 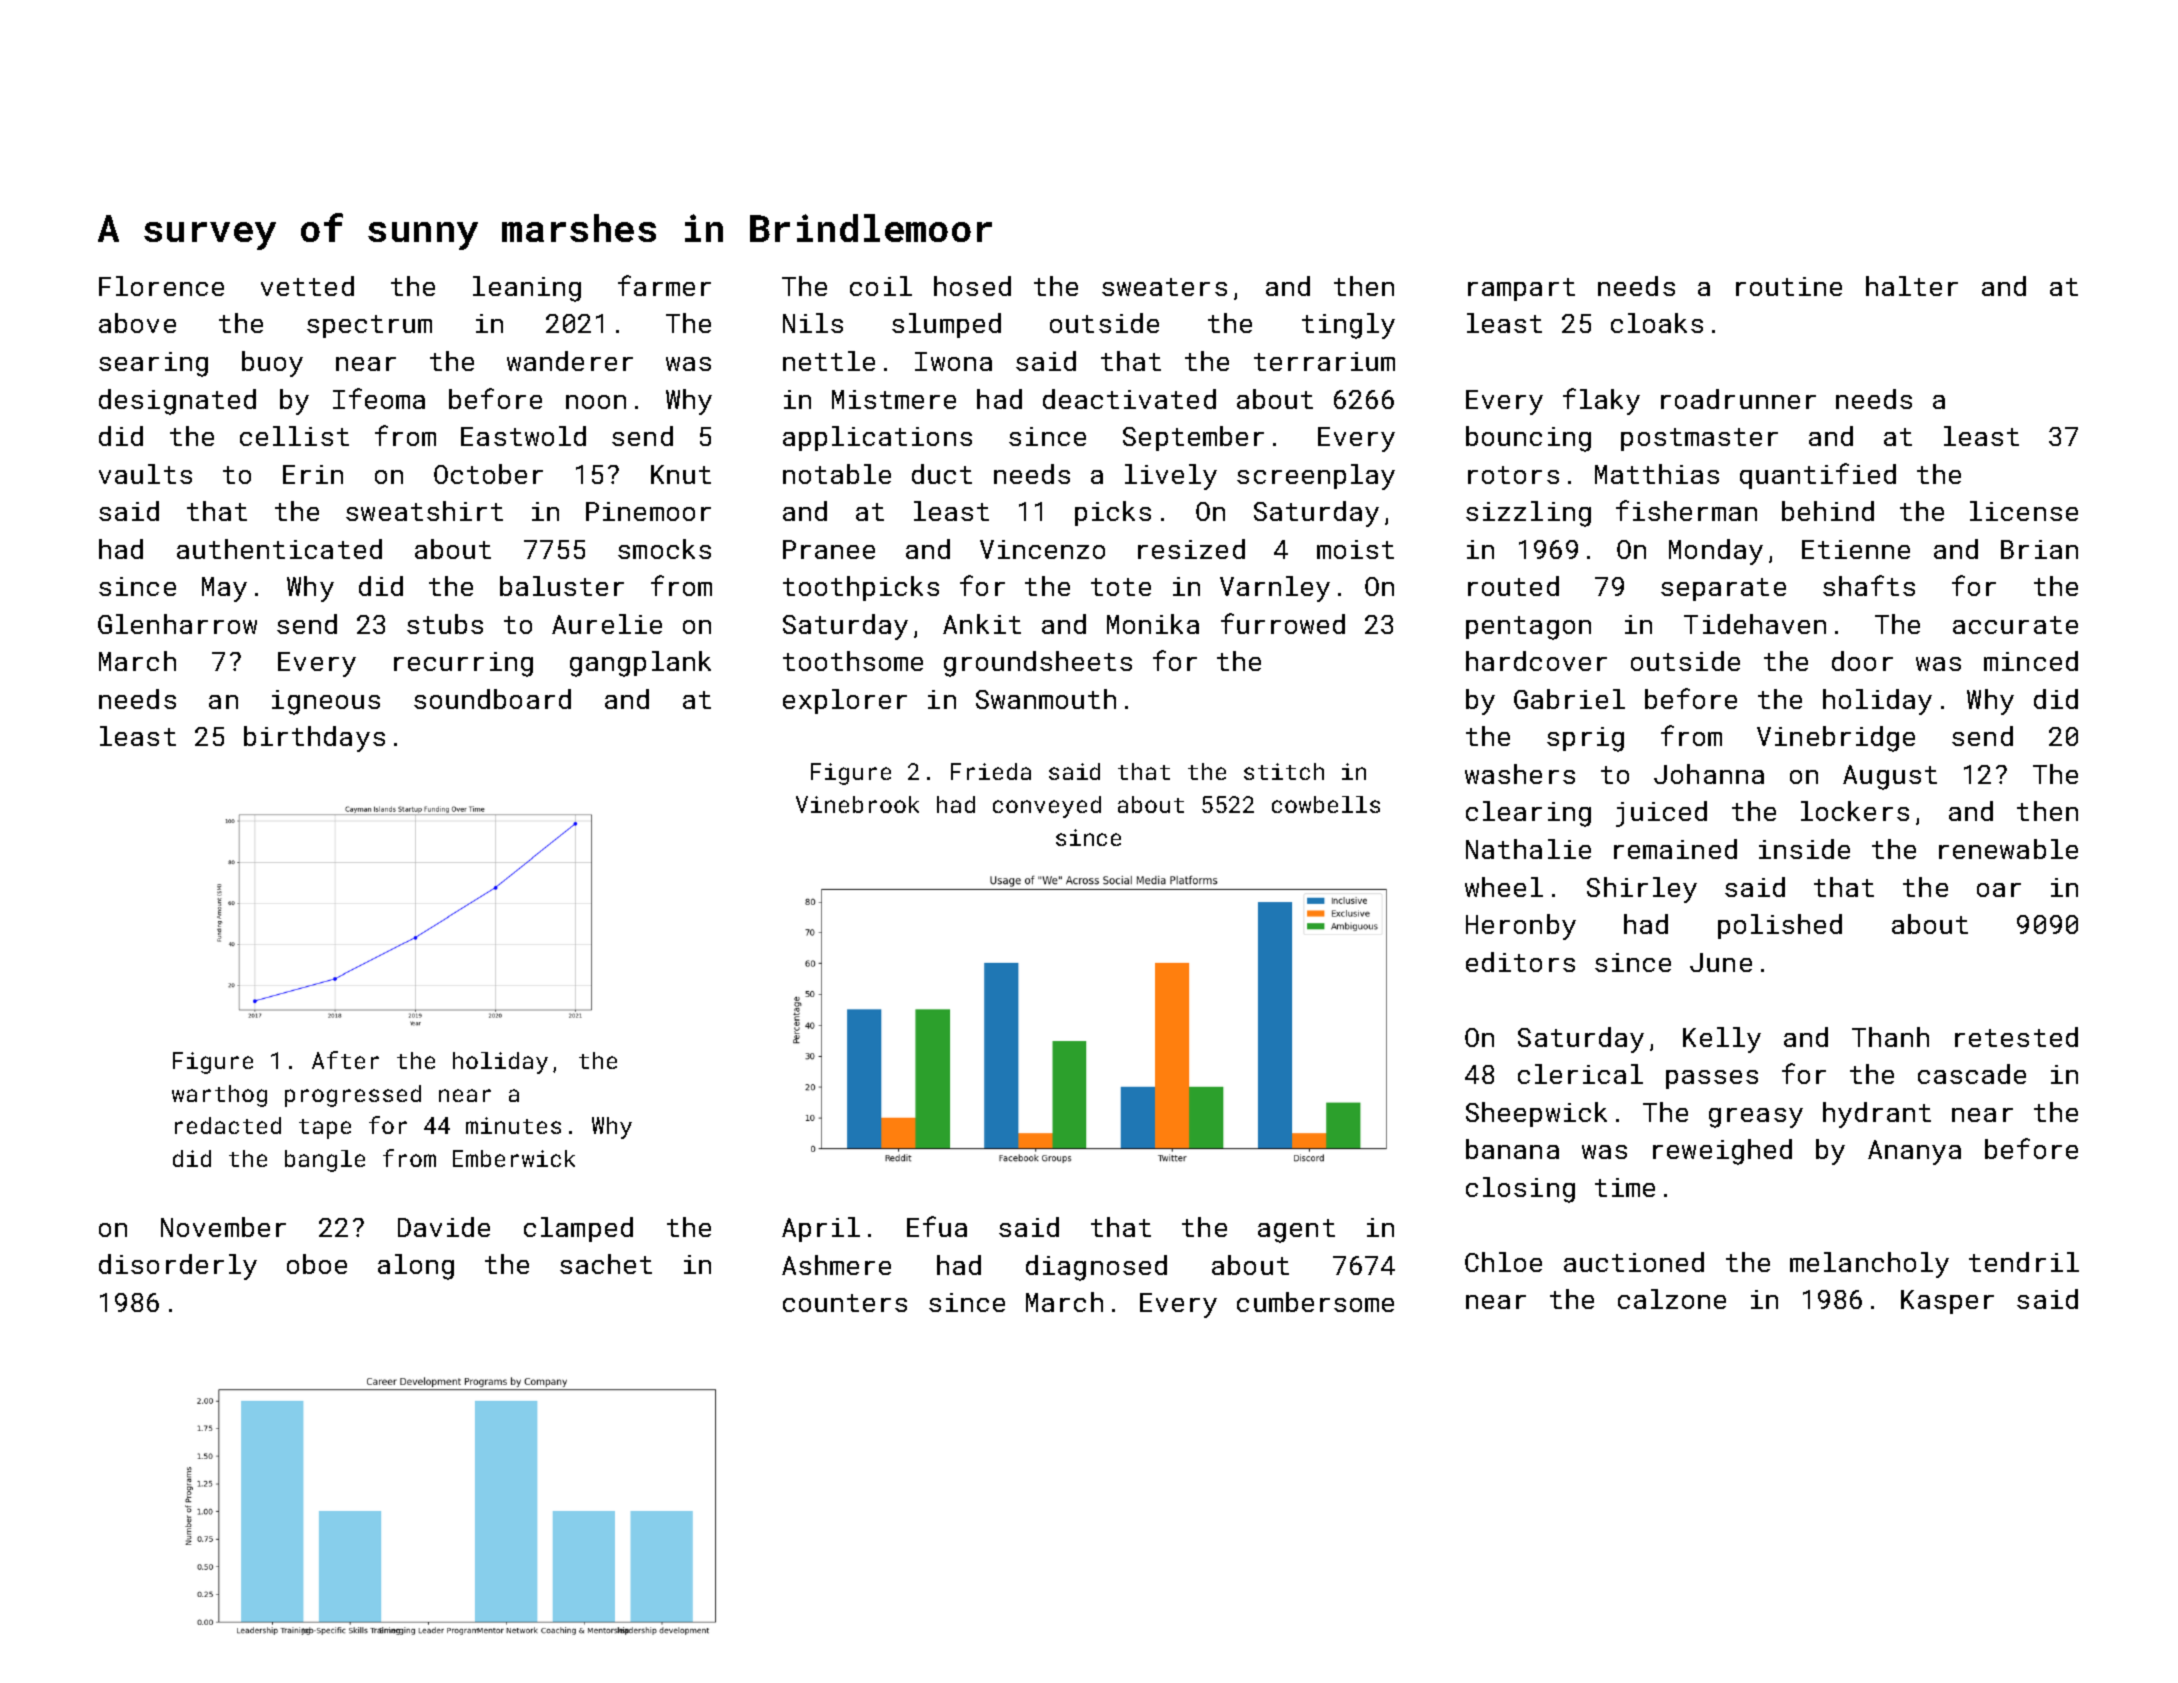 What do you see at coordinates (845, 1303) in the screenshot?
I see `counters` at bounding box center [845, 1303].
